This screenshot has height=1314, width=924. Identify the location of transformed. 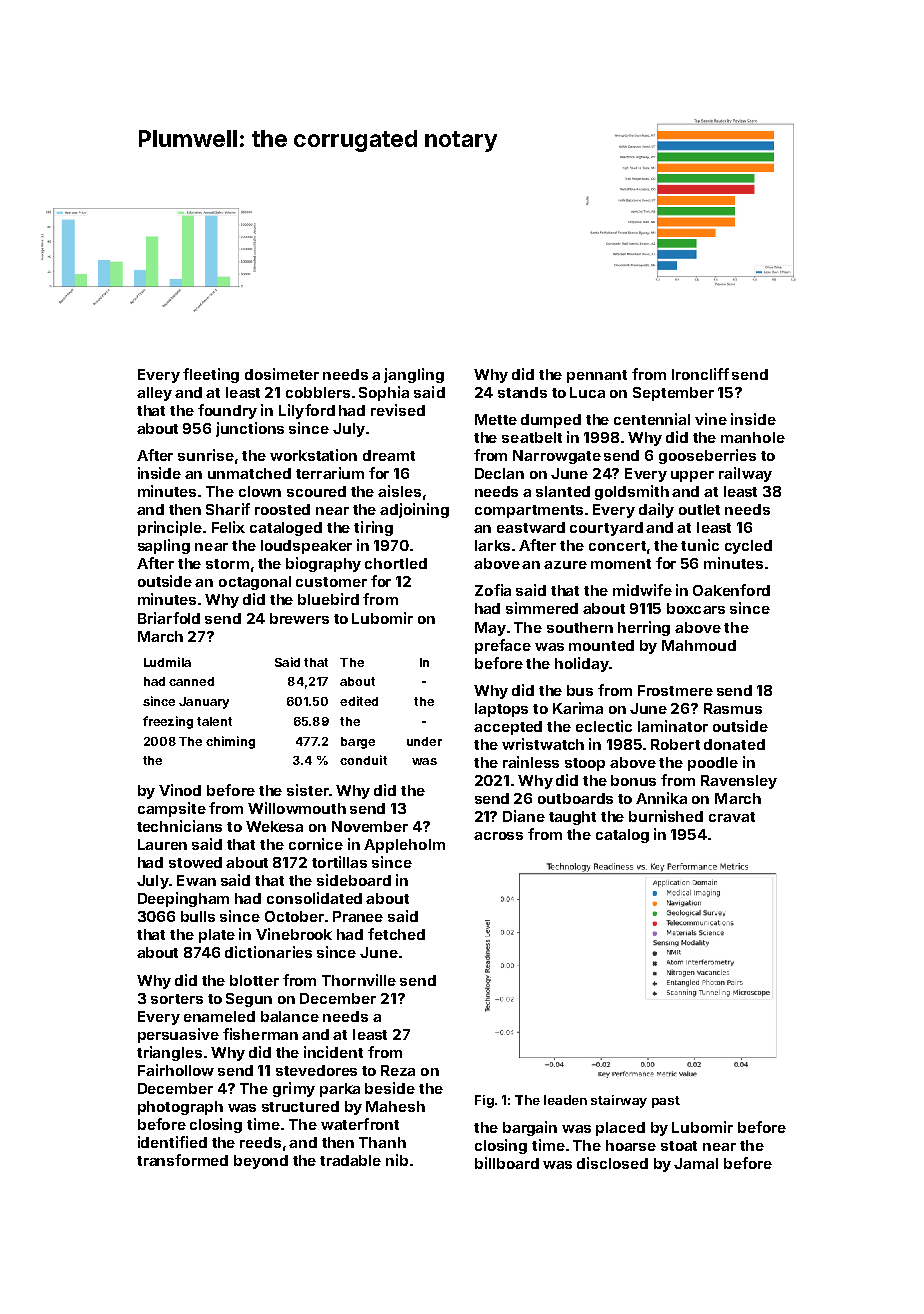
(182, 1160).
